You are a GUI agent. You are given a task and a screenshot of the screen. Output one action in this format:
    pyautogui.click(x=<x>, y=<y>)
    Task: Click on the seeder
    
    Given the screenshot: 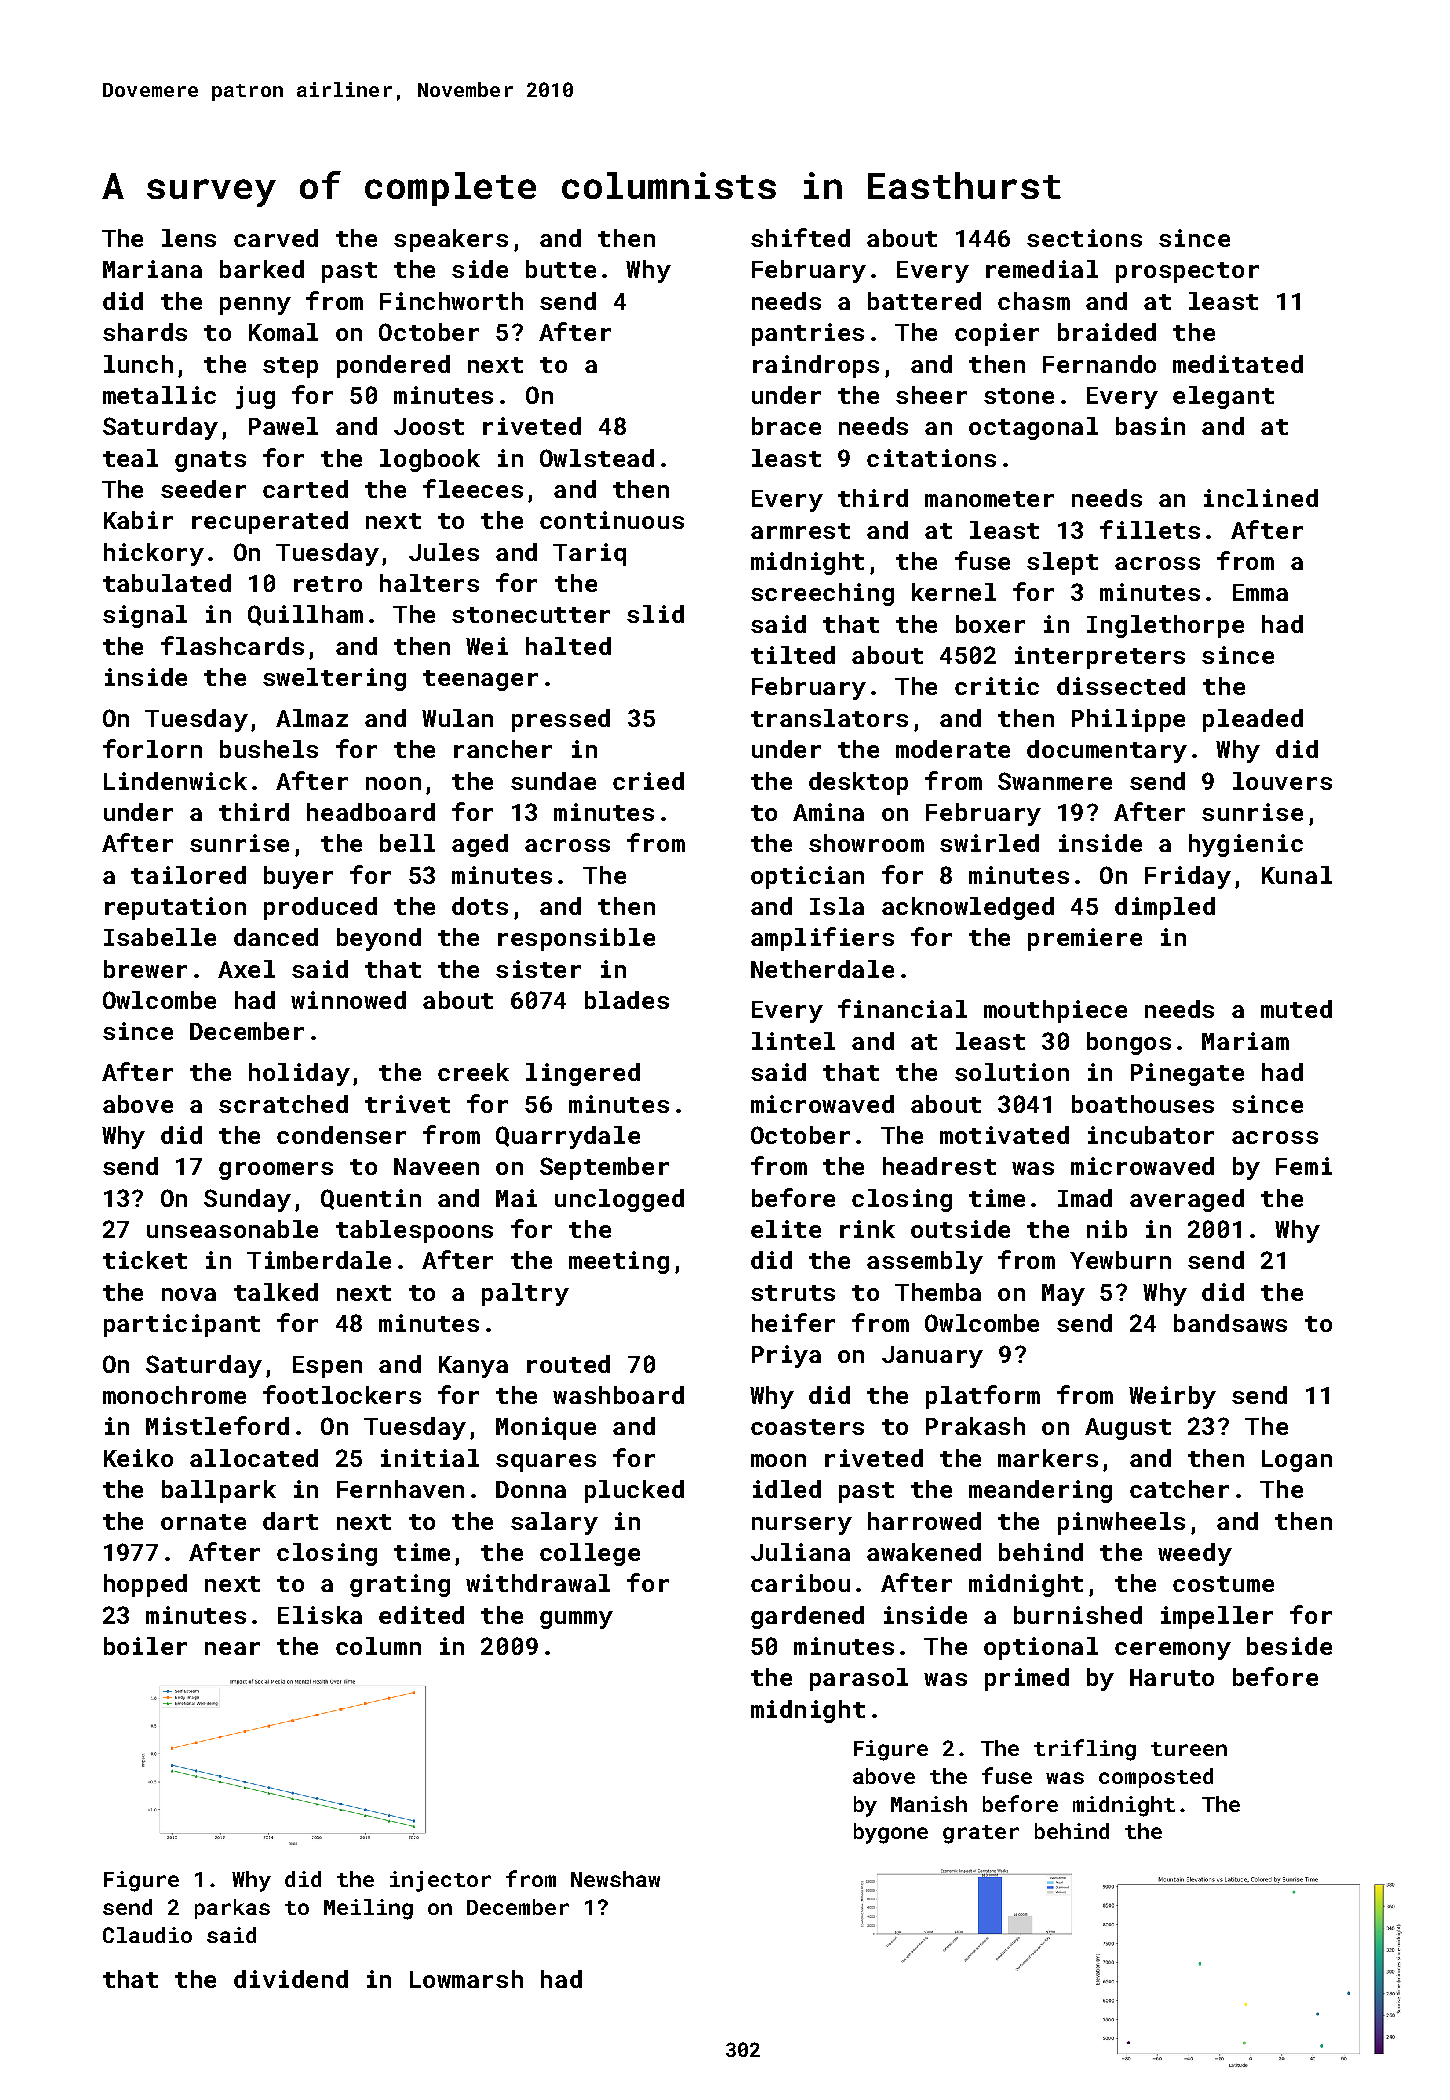 What is the action you would take?
    pyautogui.click(x=203, y=489)
